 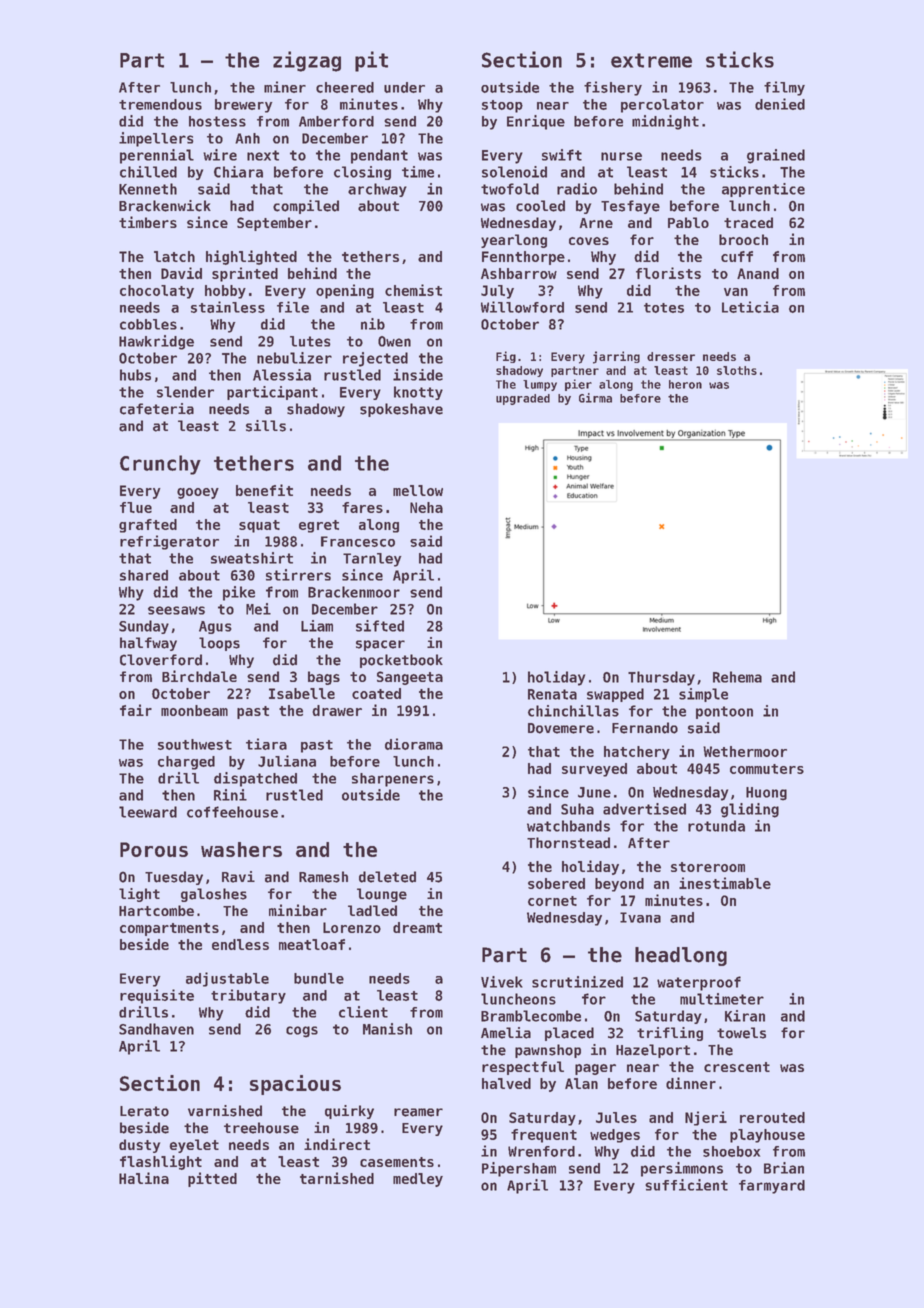 I want to click on Njeri, so click(x=706, y=1118).
